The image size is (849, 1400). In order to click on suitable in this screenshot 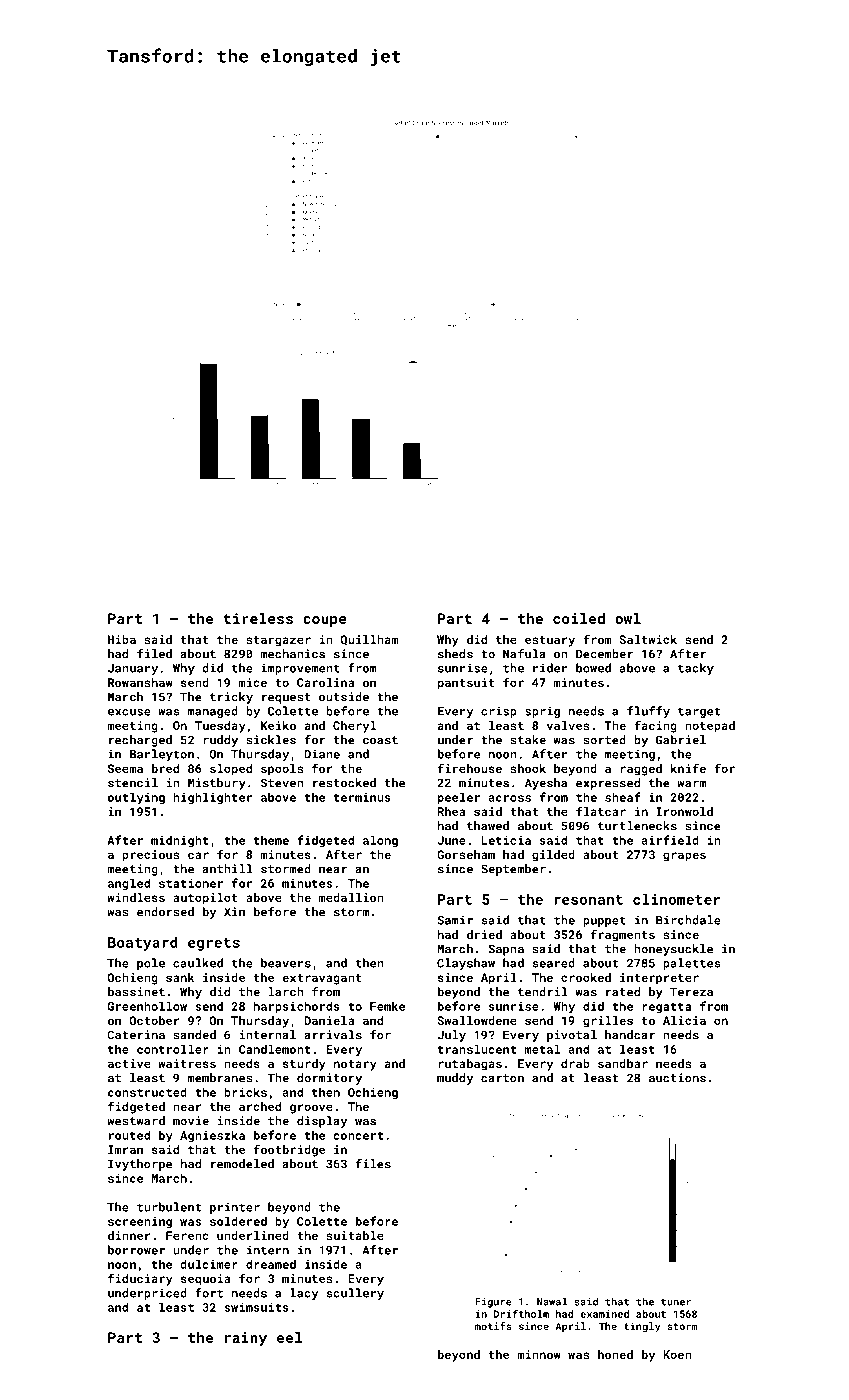, I will do `click(355, 1235)`.
